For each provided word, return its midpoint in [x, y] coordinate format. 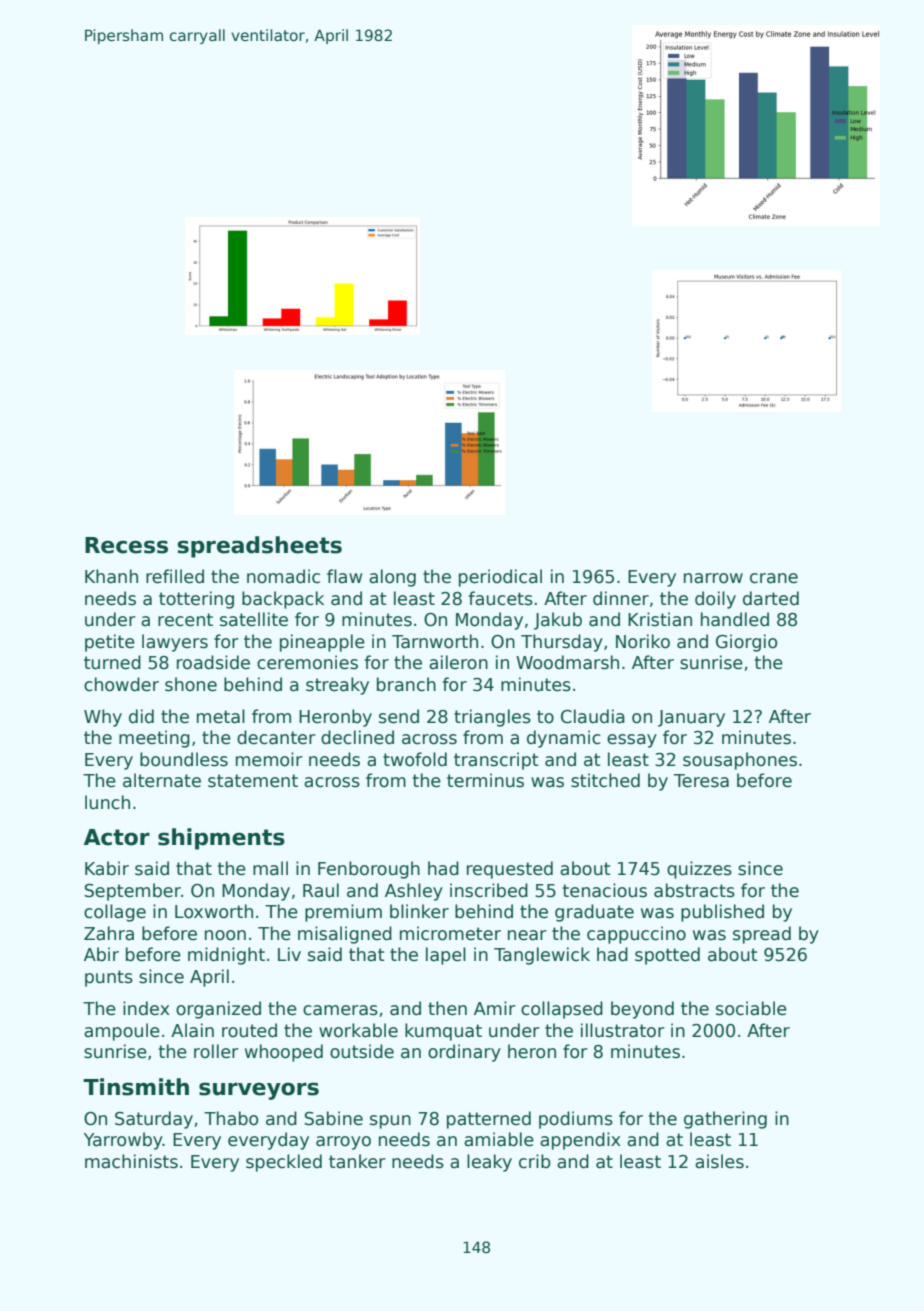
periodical [500, 578]
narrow [713, 578]
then [447, 1008]
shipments [221, 839]
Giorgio [746, 643]
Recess [126, 545]
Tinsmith [136, 1087]
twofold [415, 759]
